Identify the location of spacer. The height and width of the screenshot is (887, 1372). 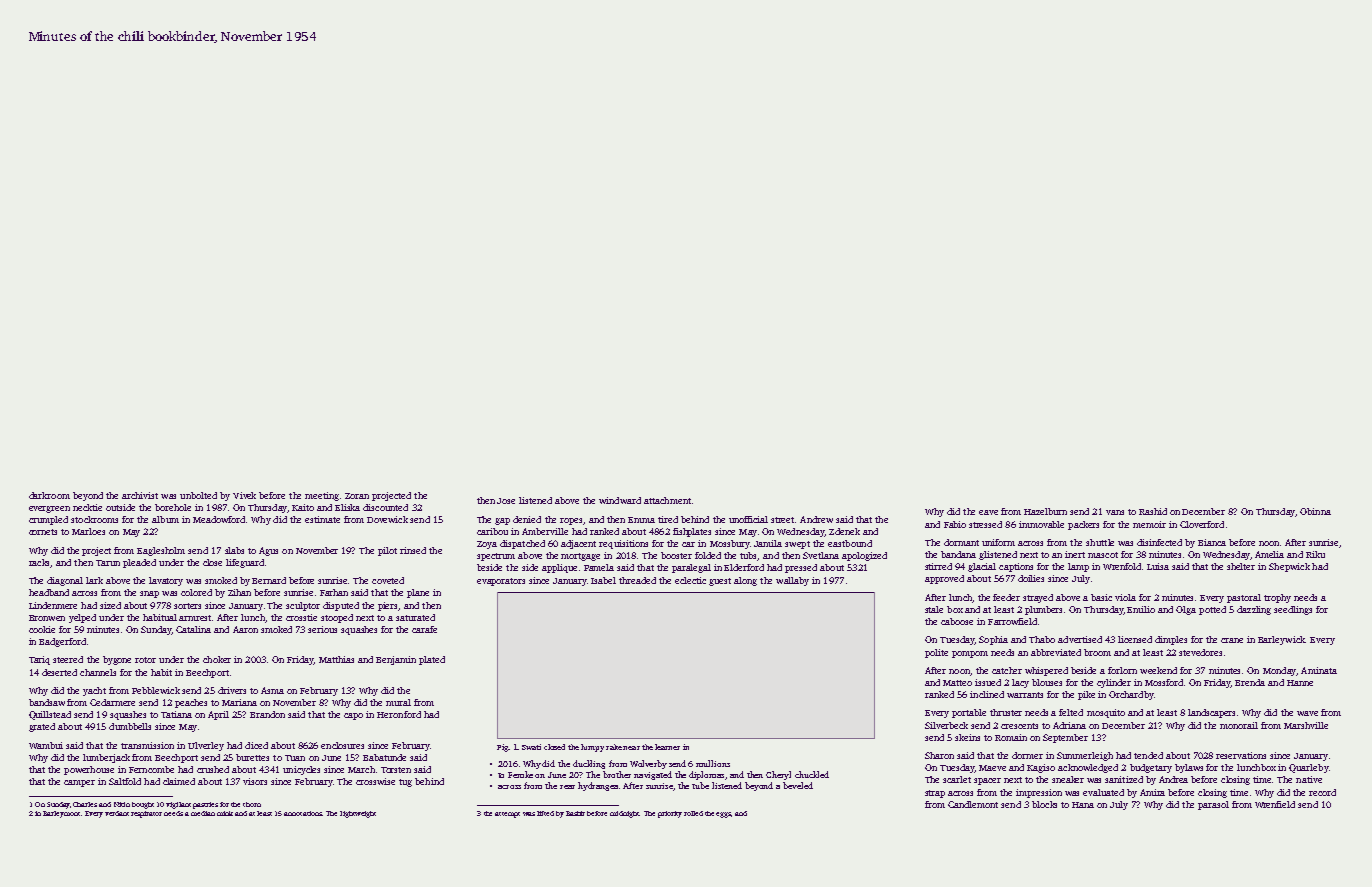
(987, 781).
